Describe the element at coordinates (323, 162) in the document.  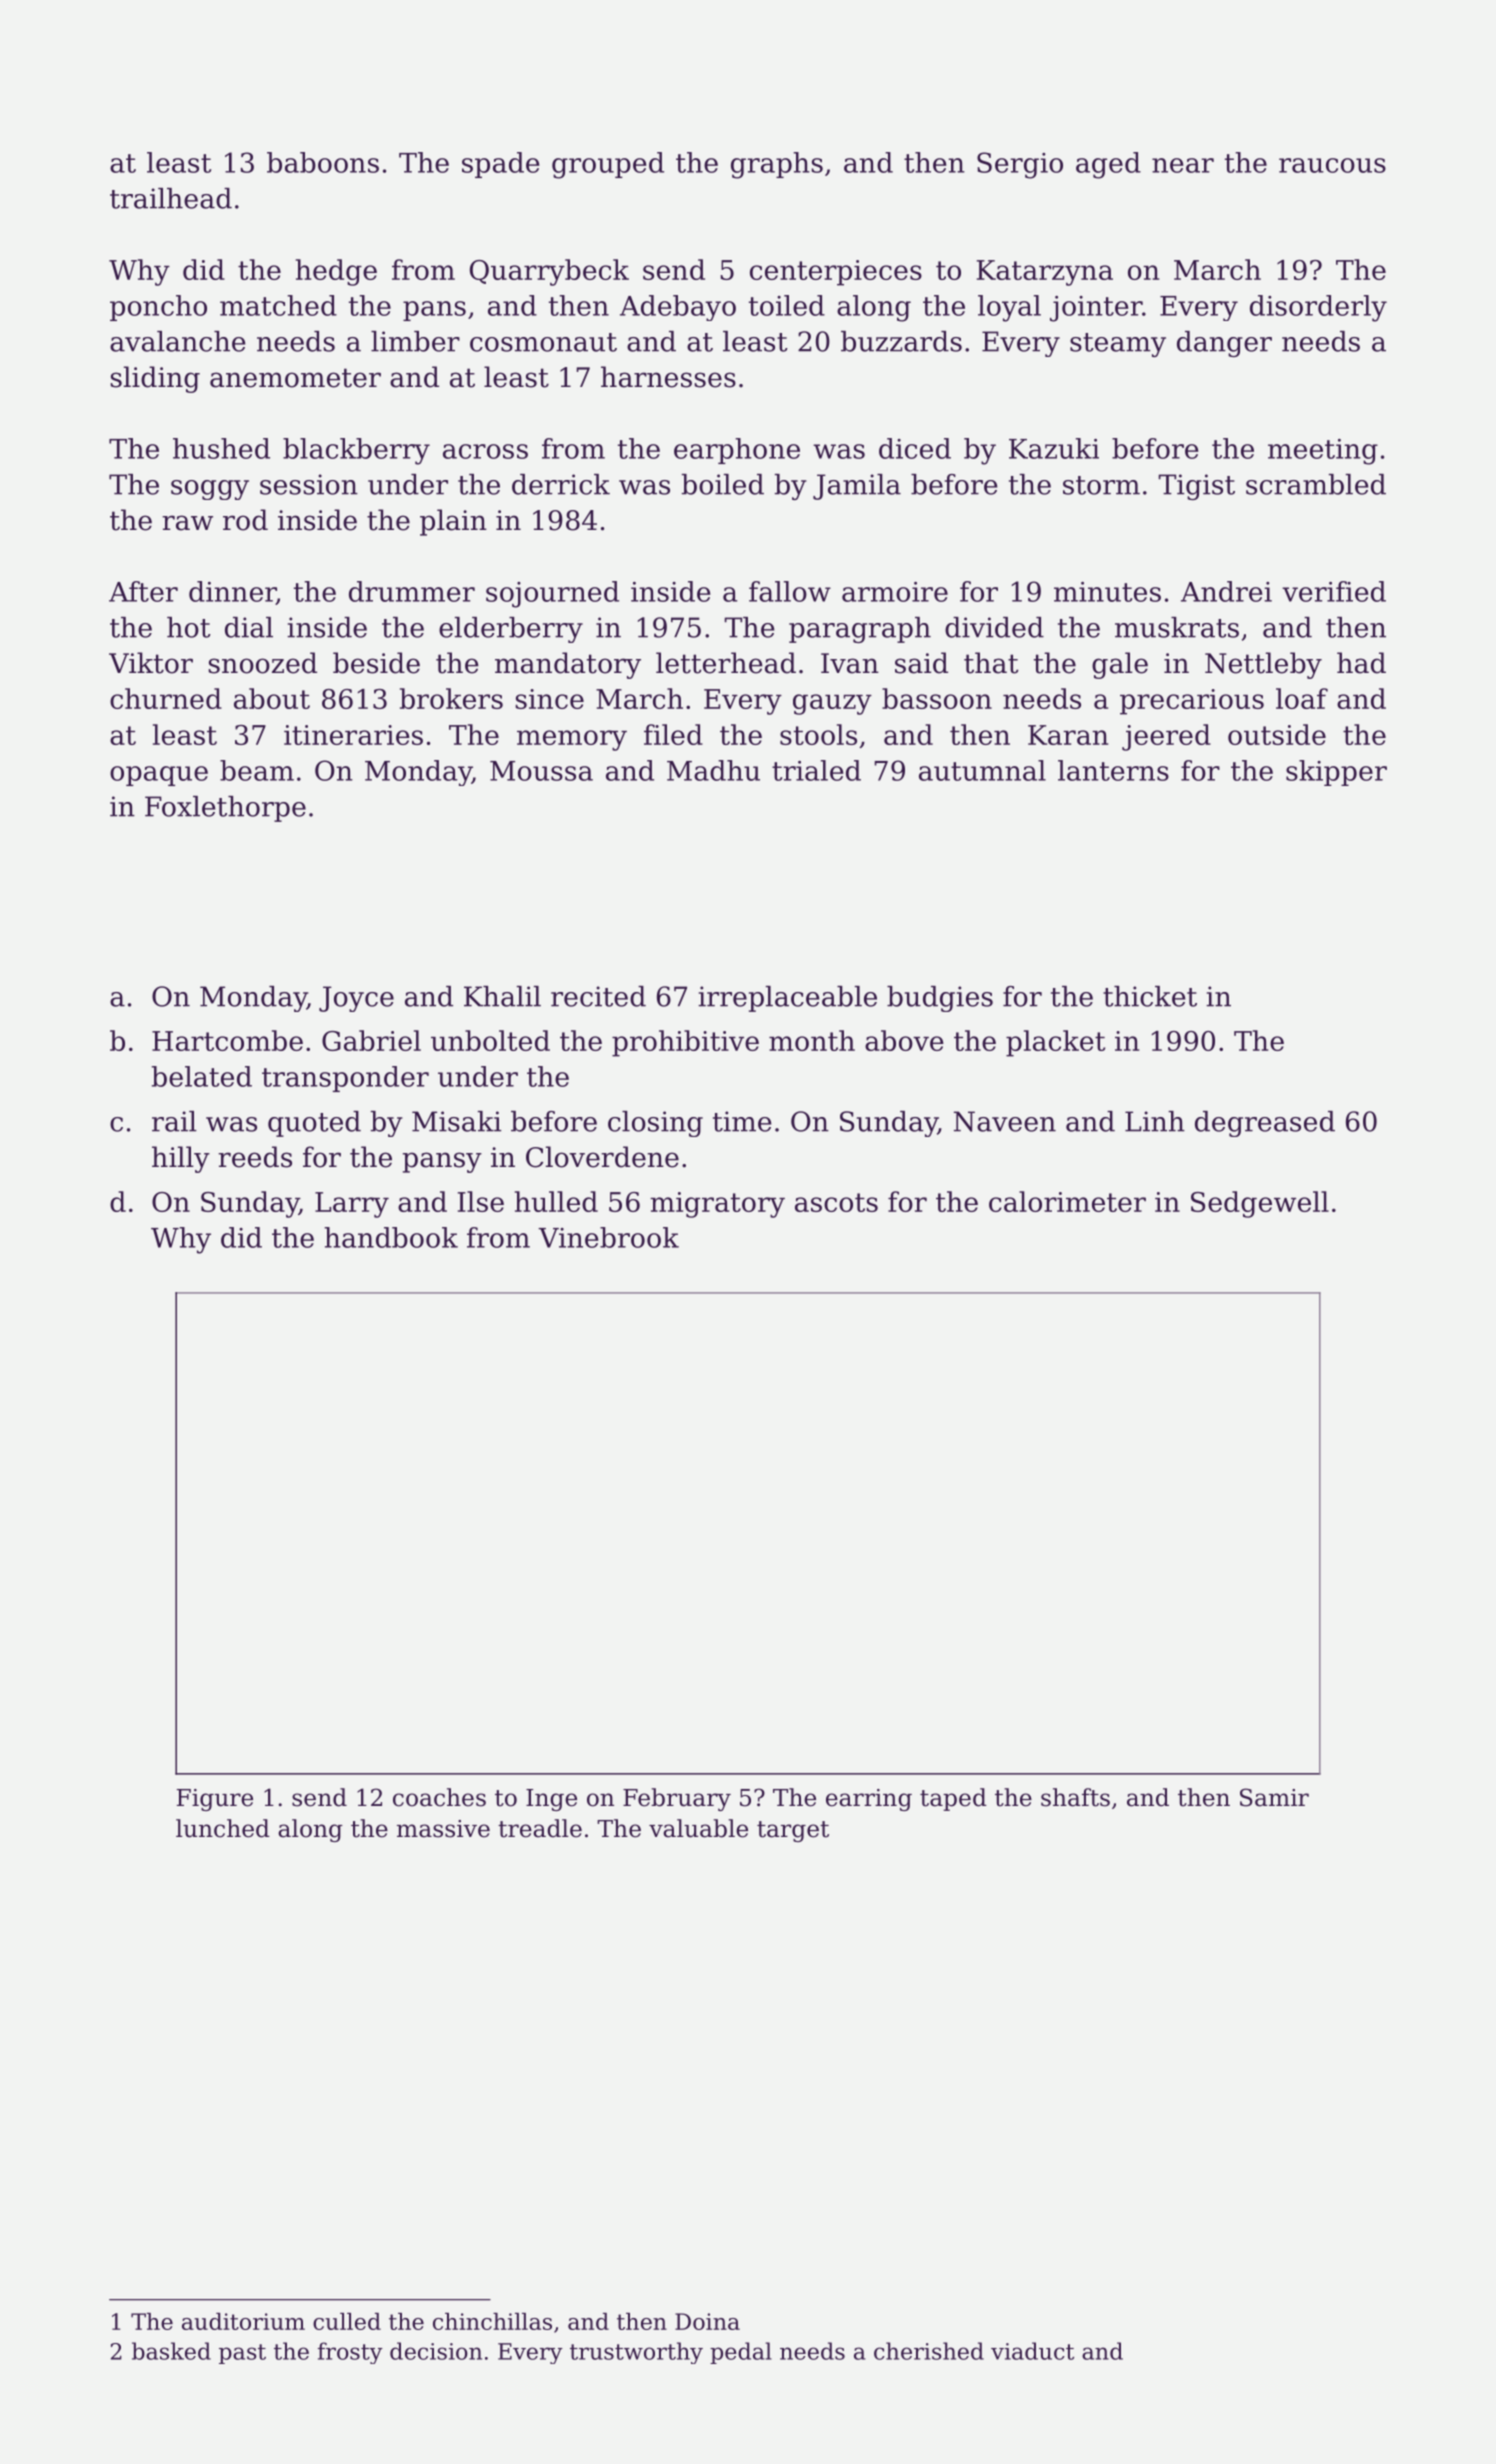
I see `baboons` at that location.
